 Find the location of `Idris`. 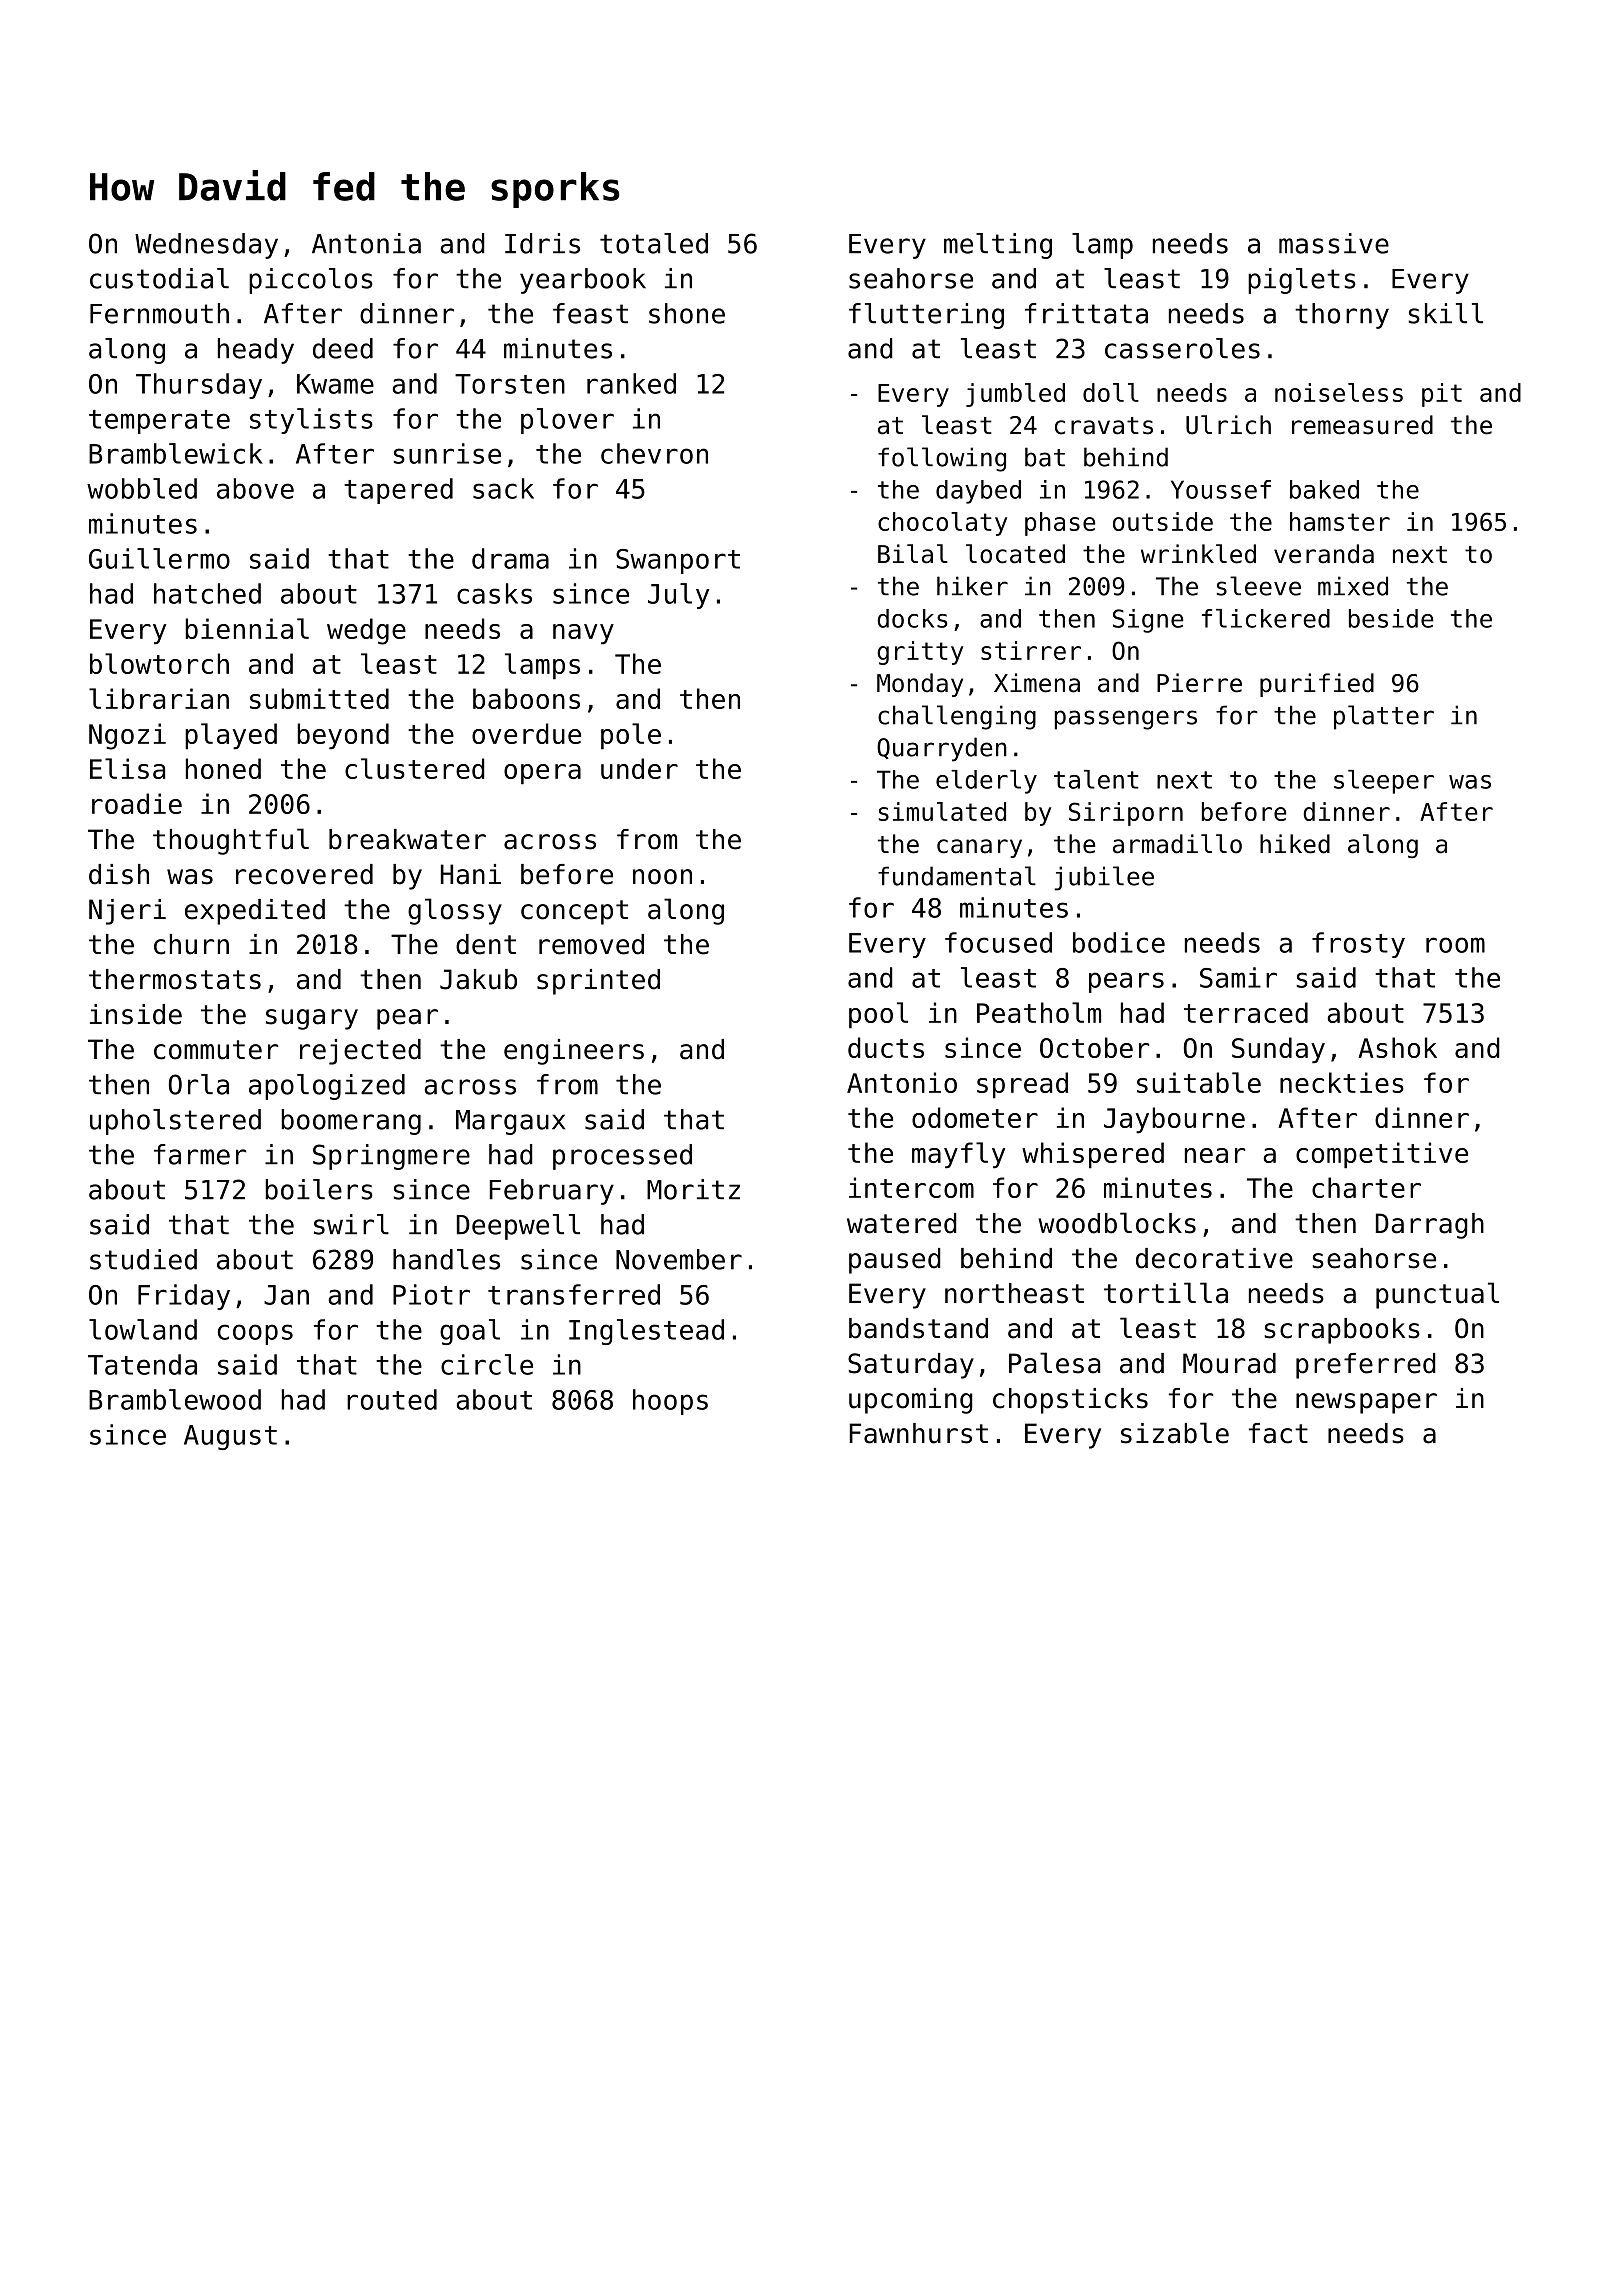

Idris is located at coordinates (542, 243).
